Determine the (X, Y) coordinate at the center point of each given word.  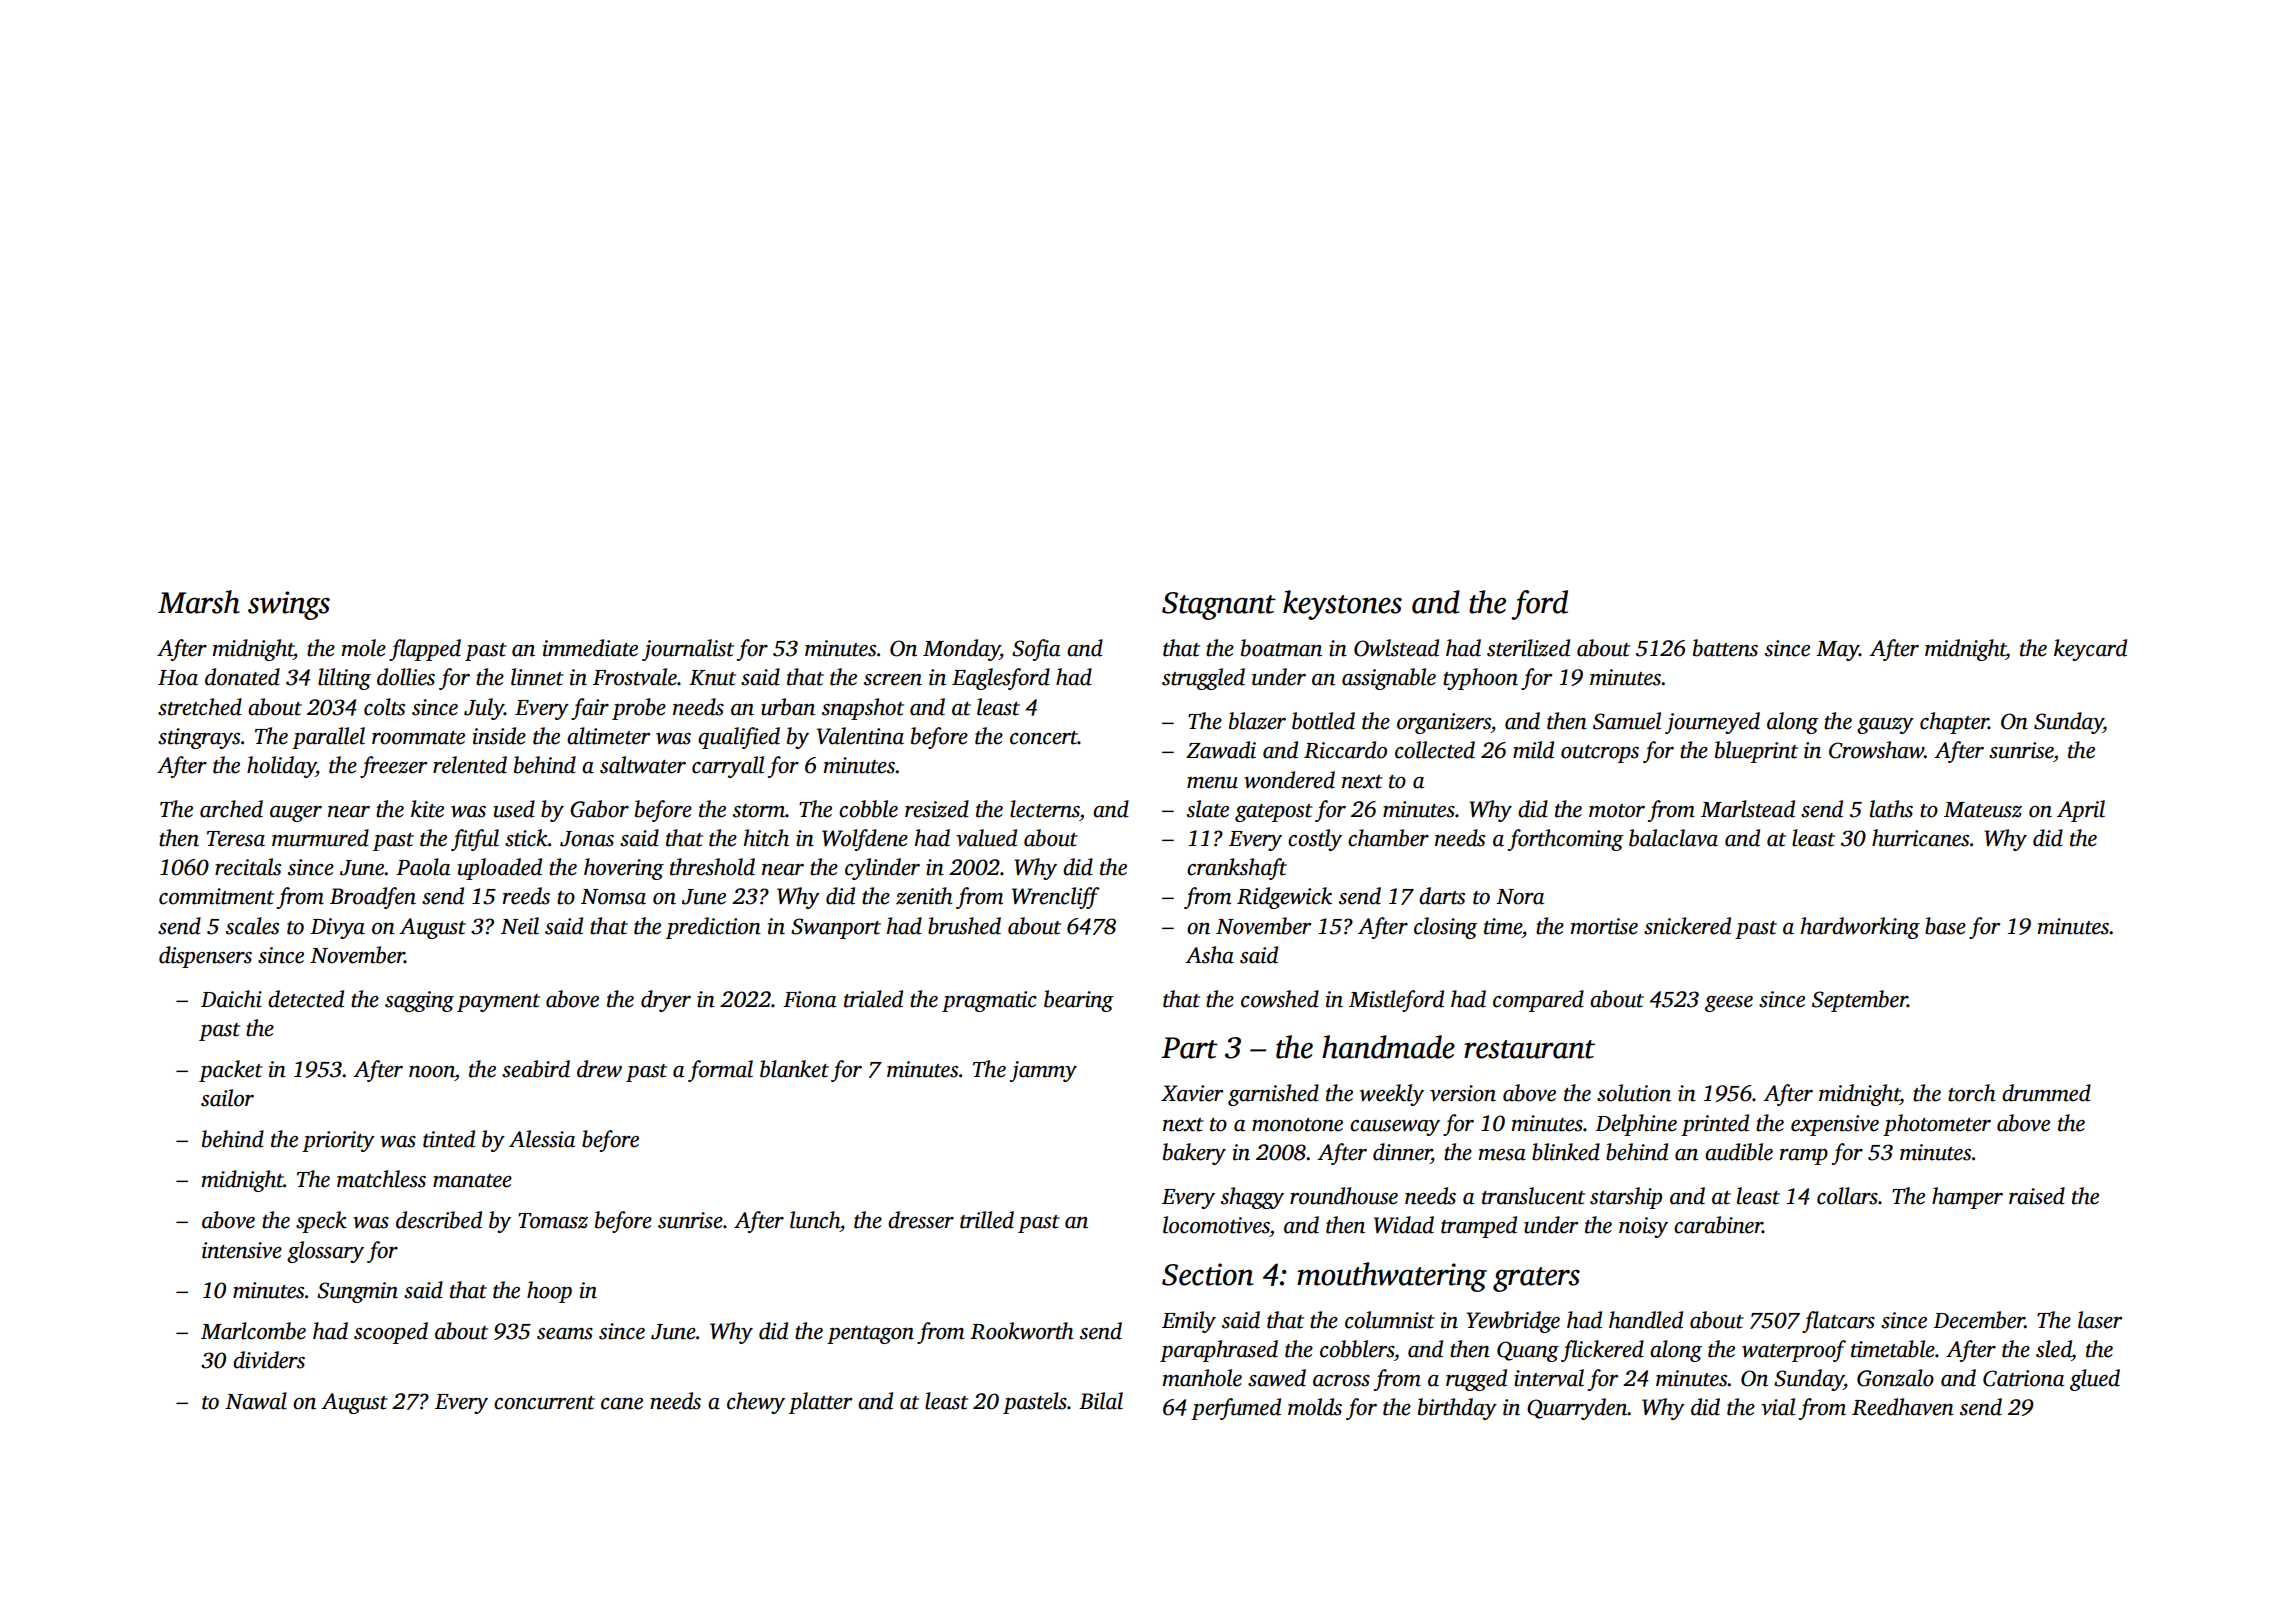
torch (1972, 1093)
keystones (1342, 605)
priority (338, 1141)
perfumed (1236, 1409)
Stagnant (1219, 606)
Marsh (199, 602)
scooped (391, 1333)
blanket (794, 1069)
